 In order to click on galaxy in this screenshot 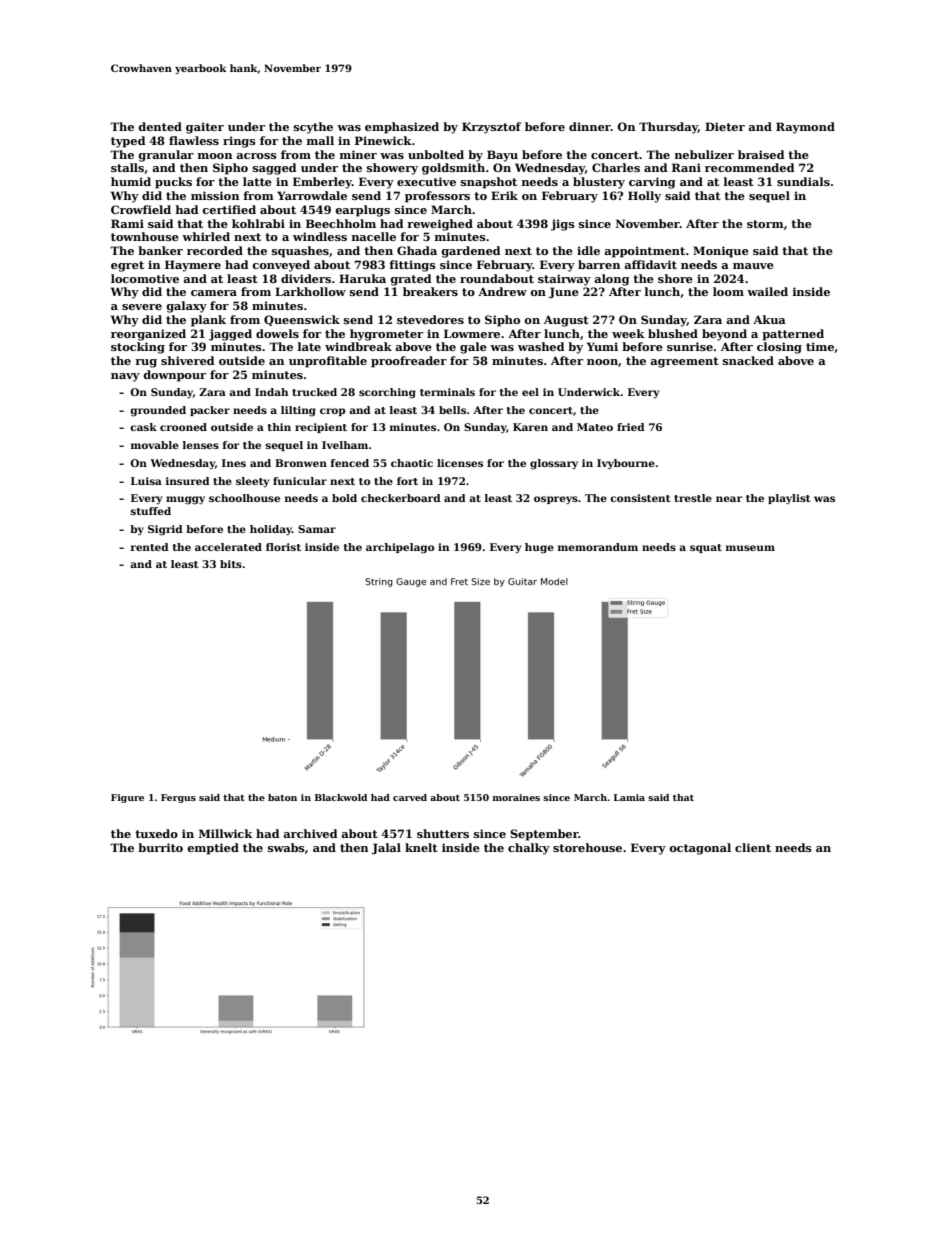, I will do `click(186, 307)`.
